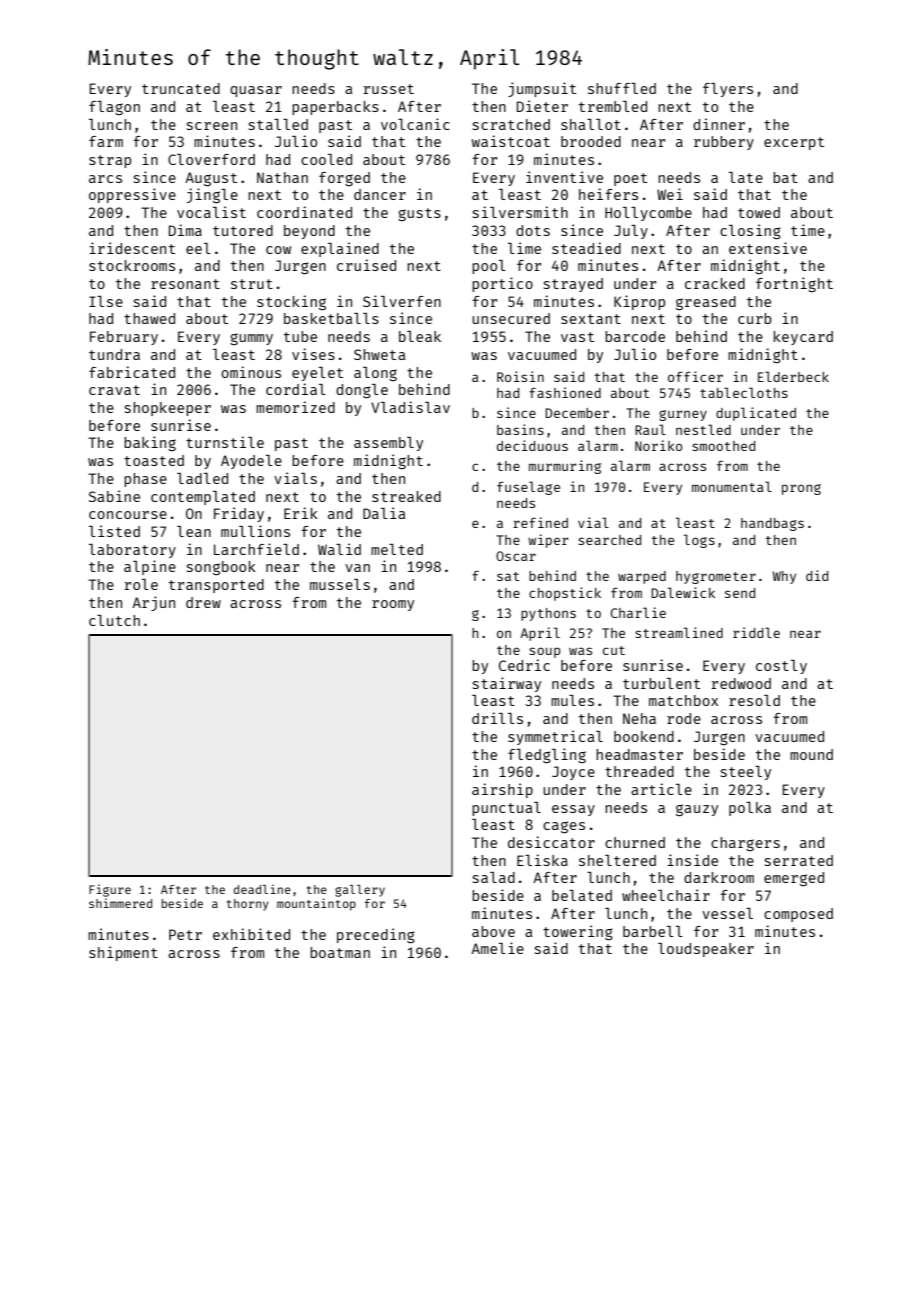 Image resolution: width=924 pixels, height=1308 pixels. What do you see at coordinates (114, 620) in the screenshot?
I see `clutch` at bounding box center [114, 620].
